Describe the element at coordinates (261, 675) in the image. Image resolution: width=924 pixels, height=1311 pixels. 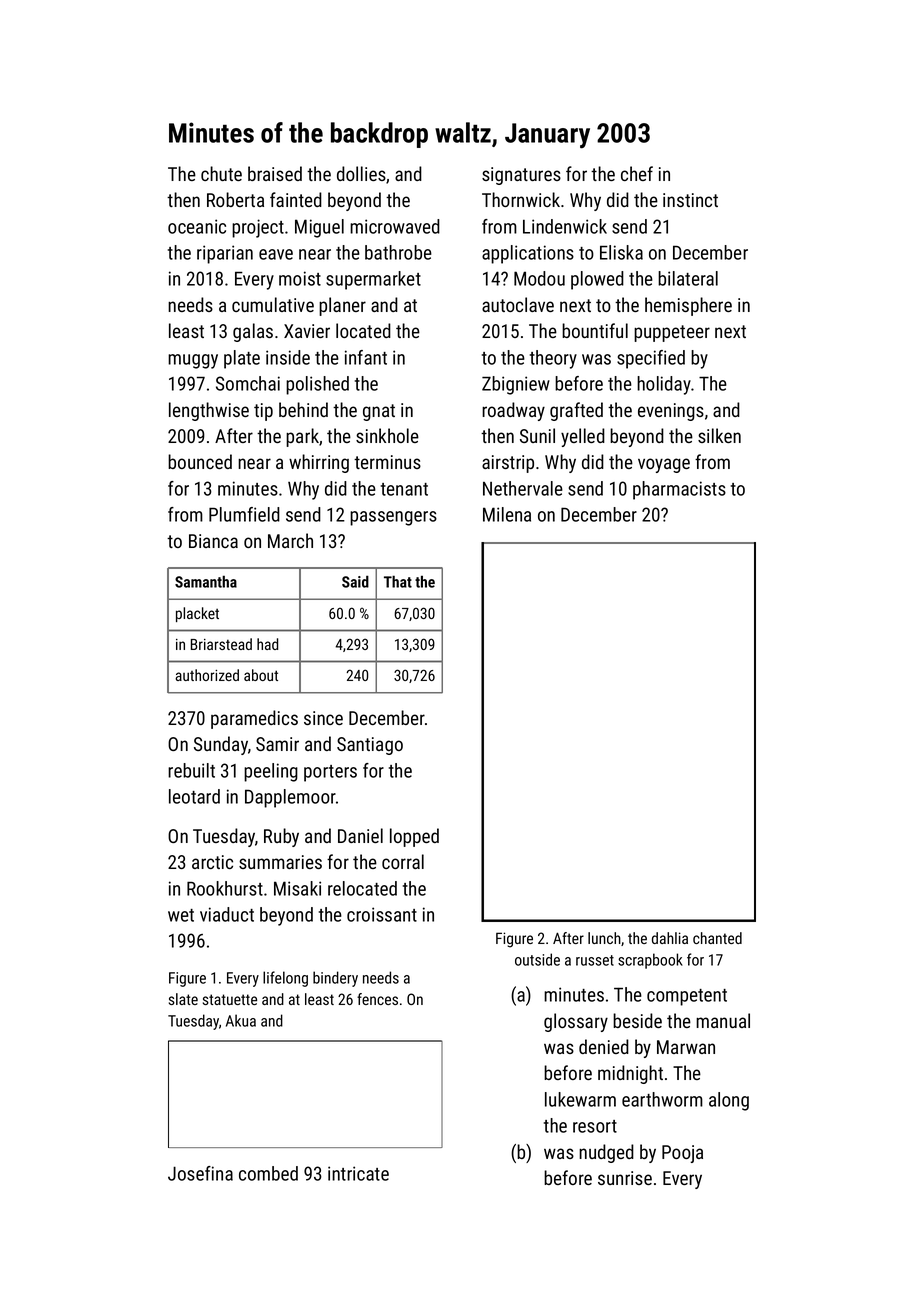
I see `about` at that location.
